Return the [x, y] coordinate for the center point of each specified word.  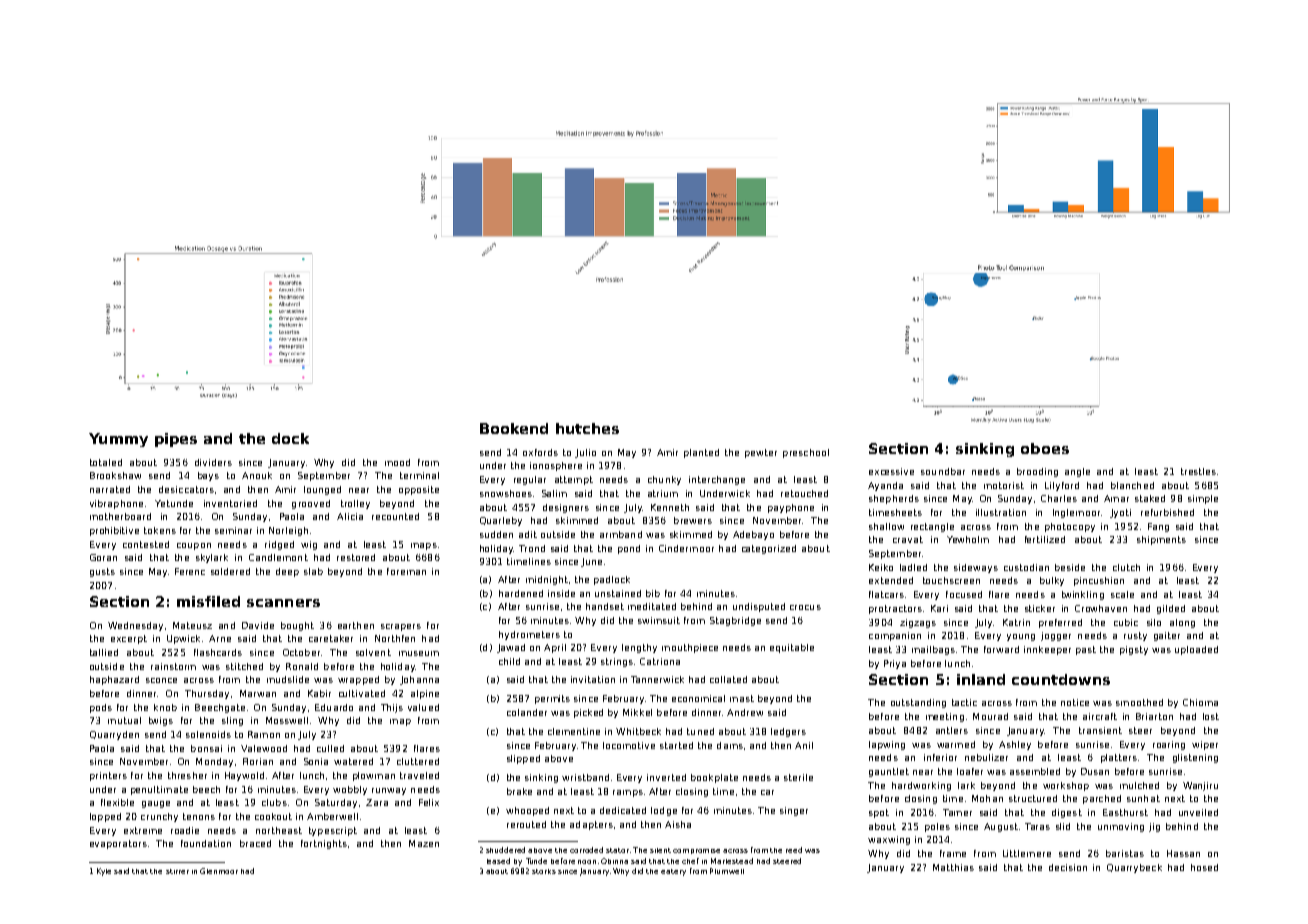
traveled [419, 775]
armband [621, 534]
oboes [1045, 448]
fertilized [1045, 539]
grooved [311, 504]
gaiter [1167, 636]
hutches [587, 428]
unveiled [1198, 812]
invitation [593, 679]
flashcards [218, 652]
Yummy [118, 440]
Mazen [424, 843]
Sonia [316, 761]
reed [794, 850]
